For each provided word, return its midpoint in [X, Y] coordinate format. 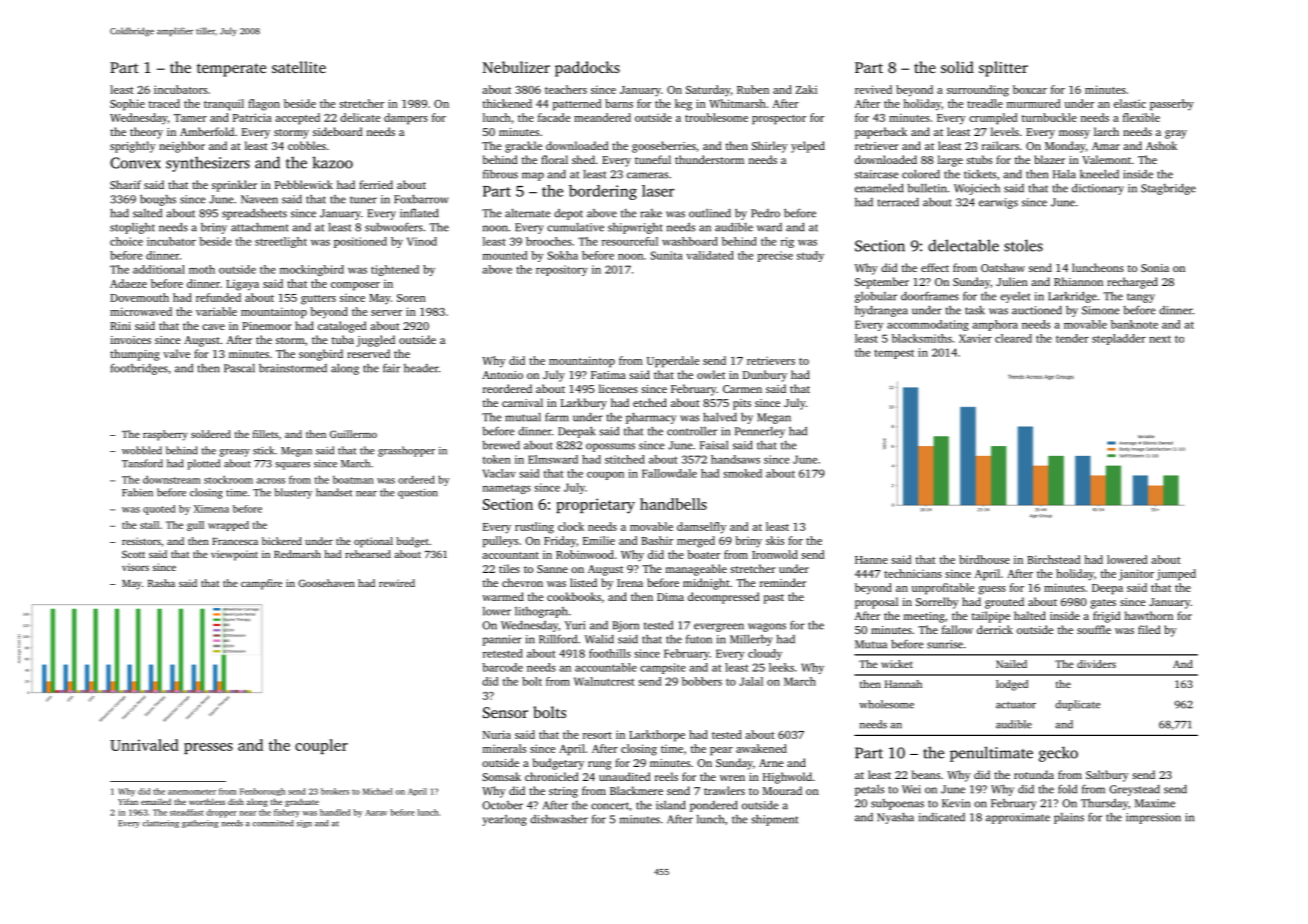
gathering [200, 824]
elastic [1130, 103]
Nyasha [895, 818]
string [563, 792]
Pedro [765, 213]
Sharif [125, 184]
